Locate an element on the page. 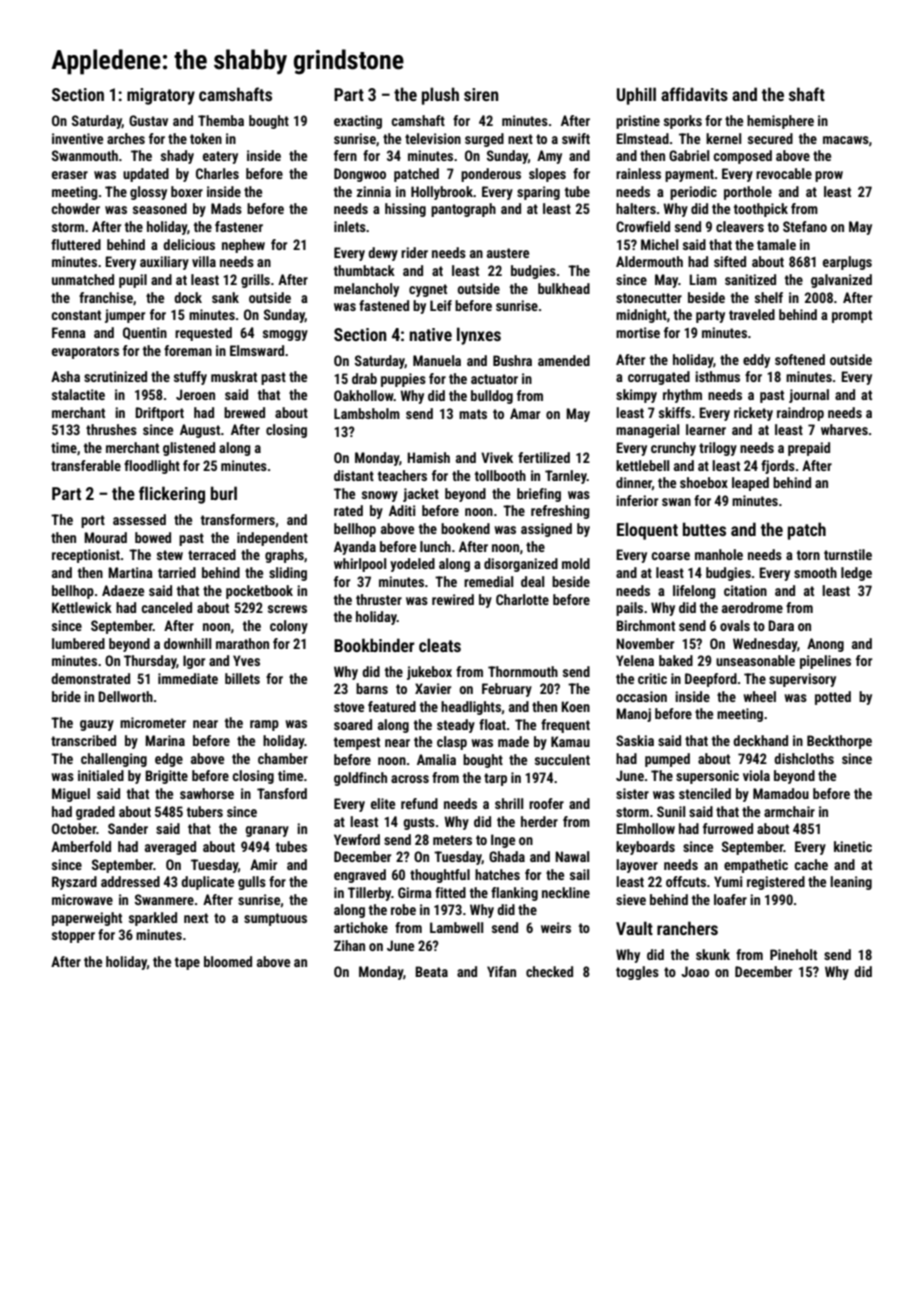 The width and height of the image is (924, 1308). journal is located at coordinates (809, 396).
